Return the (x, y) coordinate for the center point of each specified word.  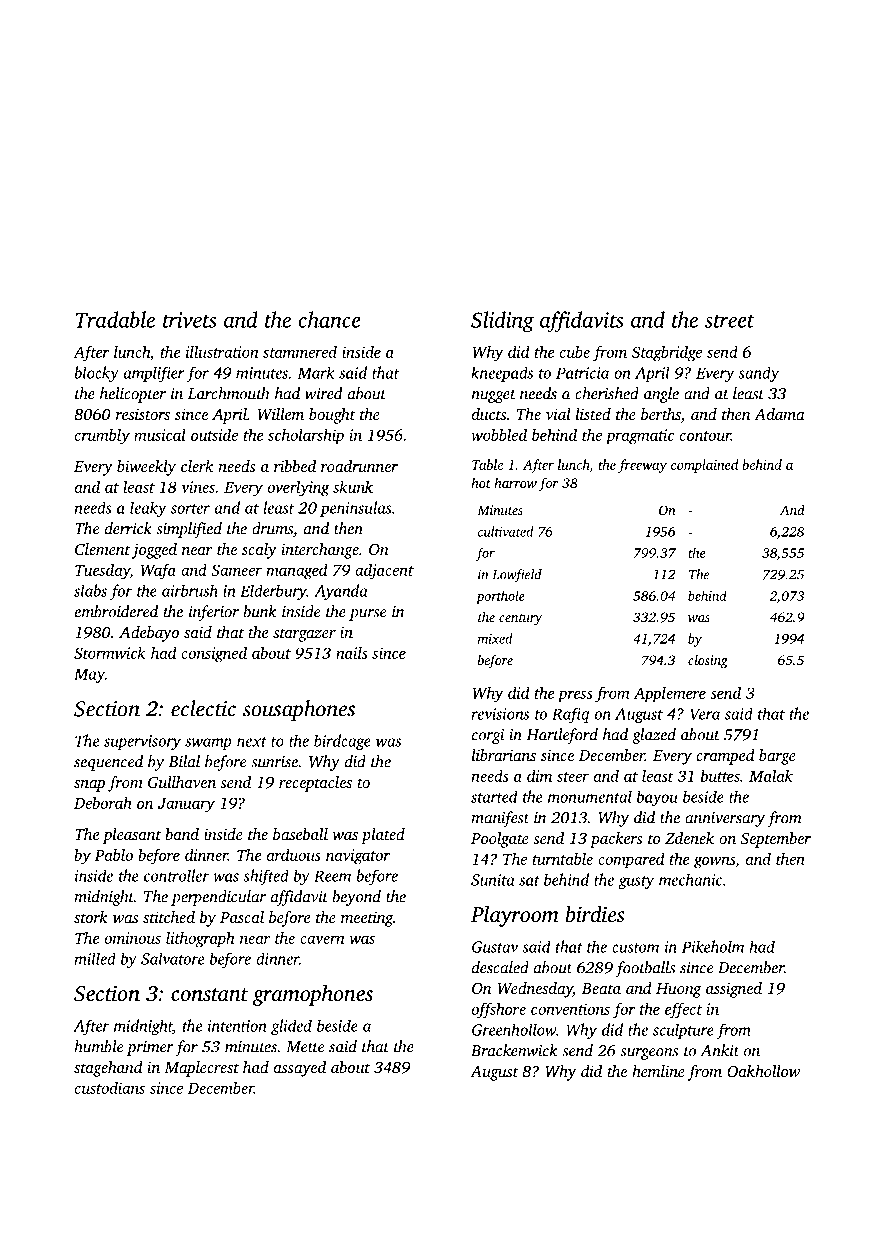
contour (705, 436)
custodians (110, 1087)
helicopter (133, 395)
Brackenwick (514, 1050)
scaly (259, 551)
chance (329, 319)
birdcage (342, 742)
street (730, 321)
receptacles (315, 784)
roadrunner (359, 466)
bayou (657, 798)
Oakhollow (763, 1071)
